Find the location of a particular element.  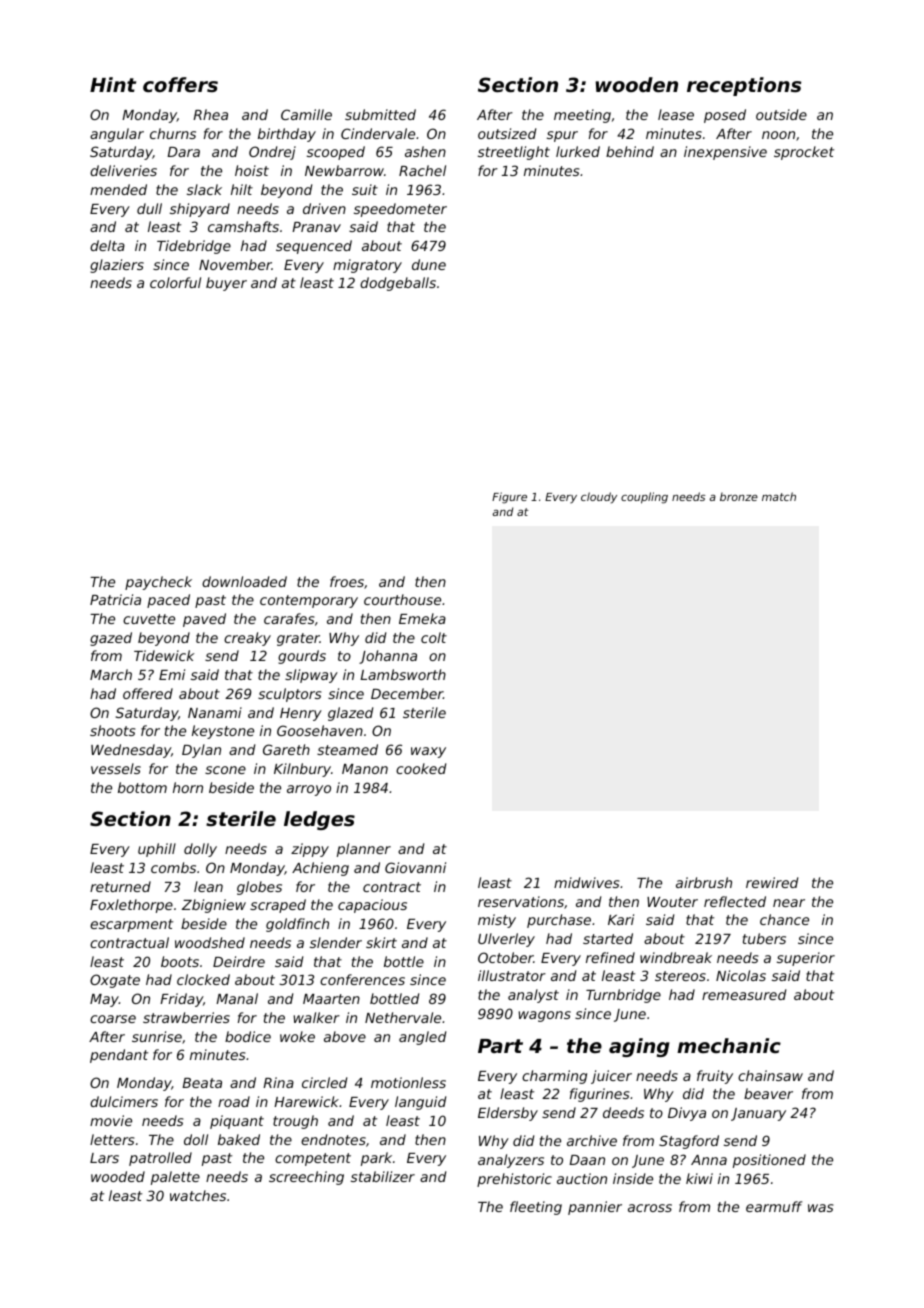

boots is located at coordinates (180, 961).
